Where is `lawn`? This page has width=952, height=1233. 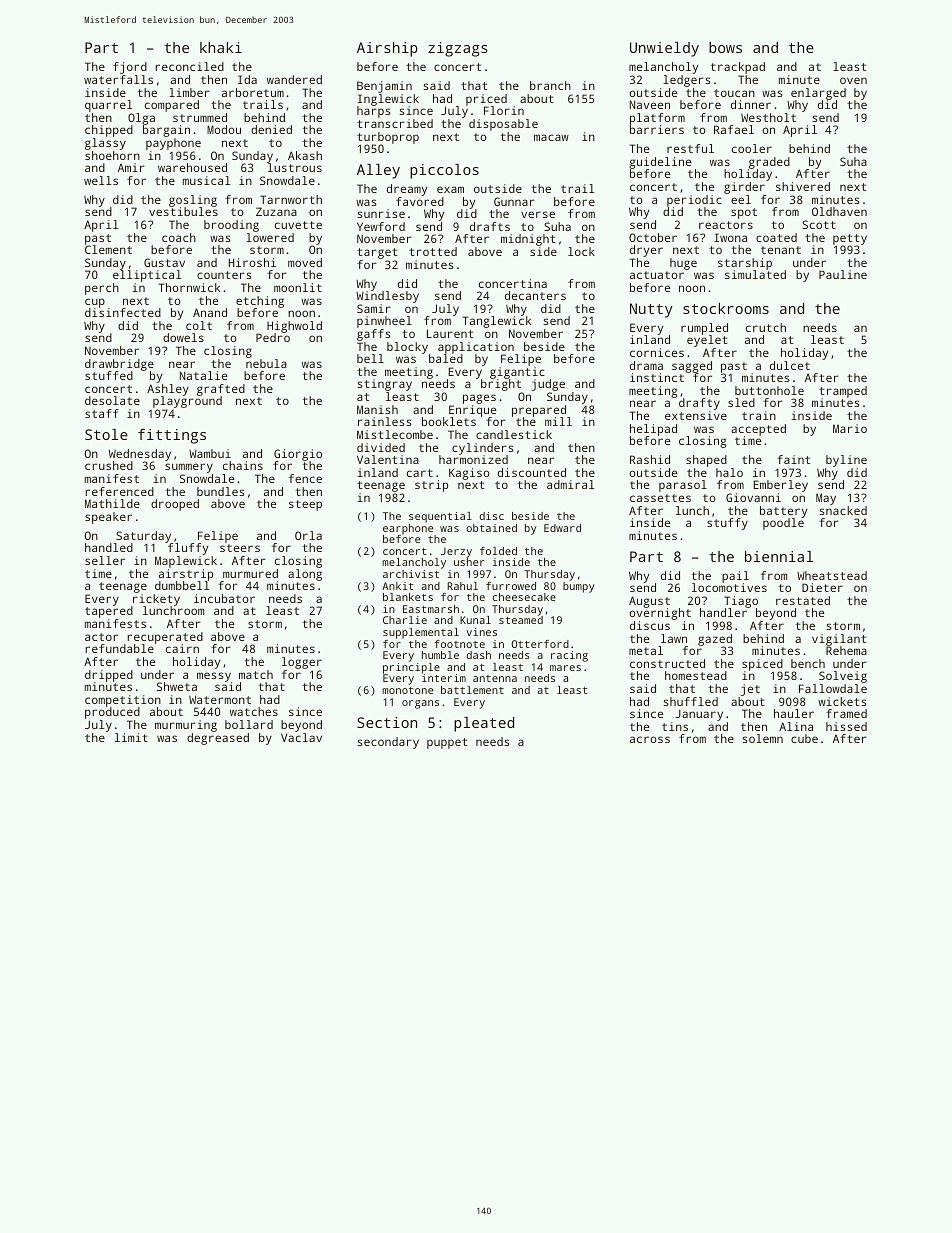
lawn is located at coordinates (674, 638).
